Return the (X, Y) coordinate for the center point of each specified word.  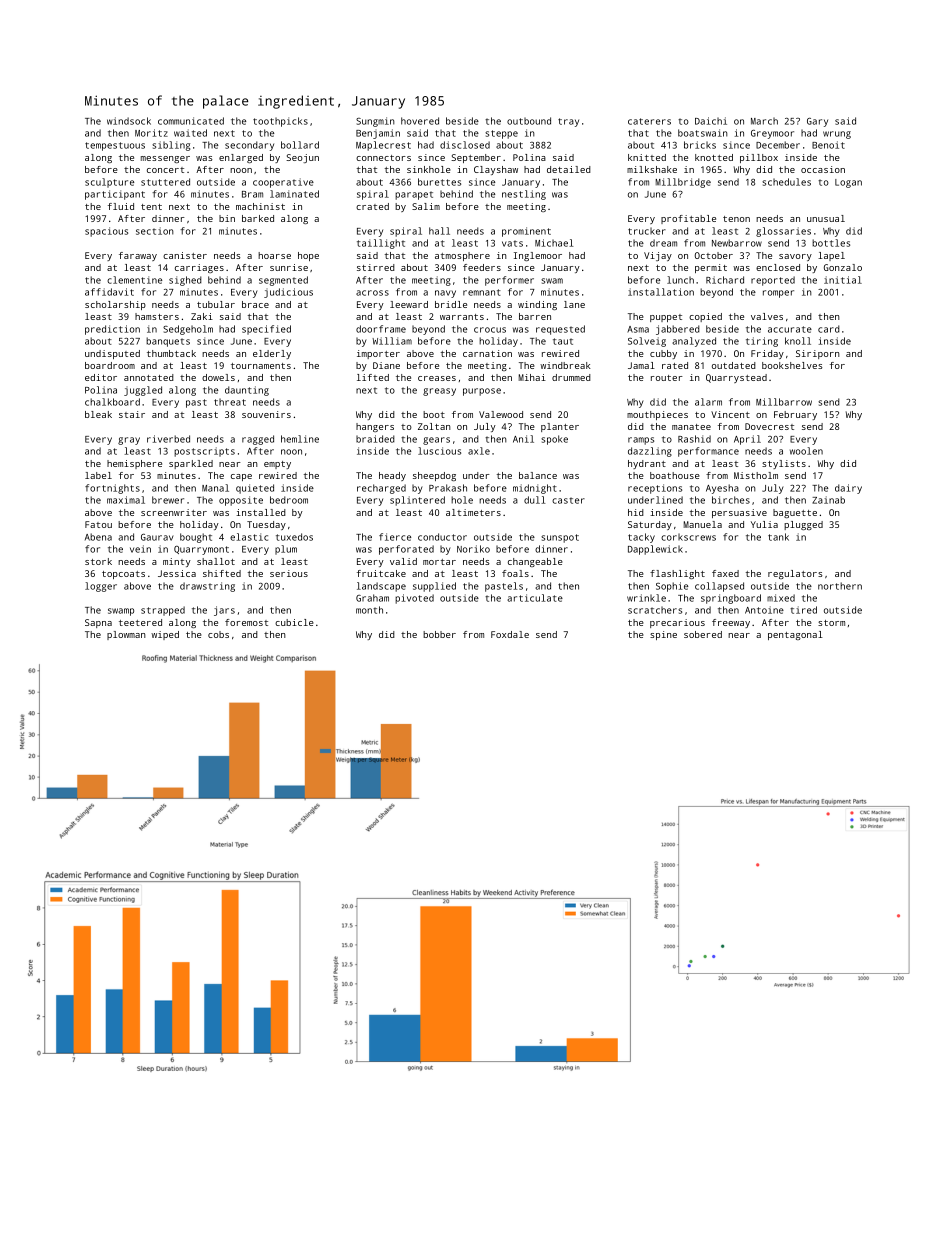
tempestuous (115, 146)
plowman (126, 635)
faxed (725, 573)
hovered (420, 121)
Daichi (711, 121)
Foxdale (510, 634)
